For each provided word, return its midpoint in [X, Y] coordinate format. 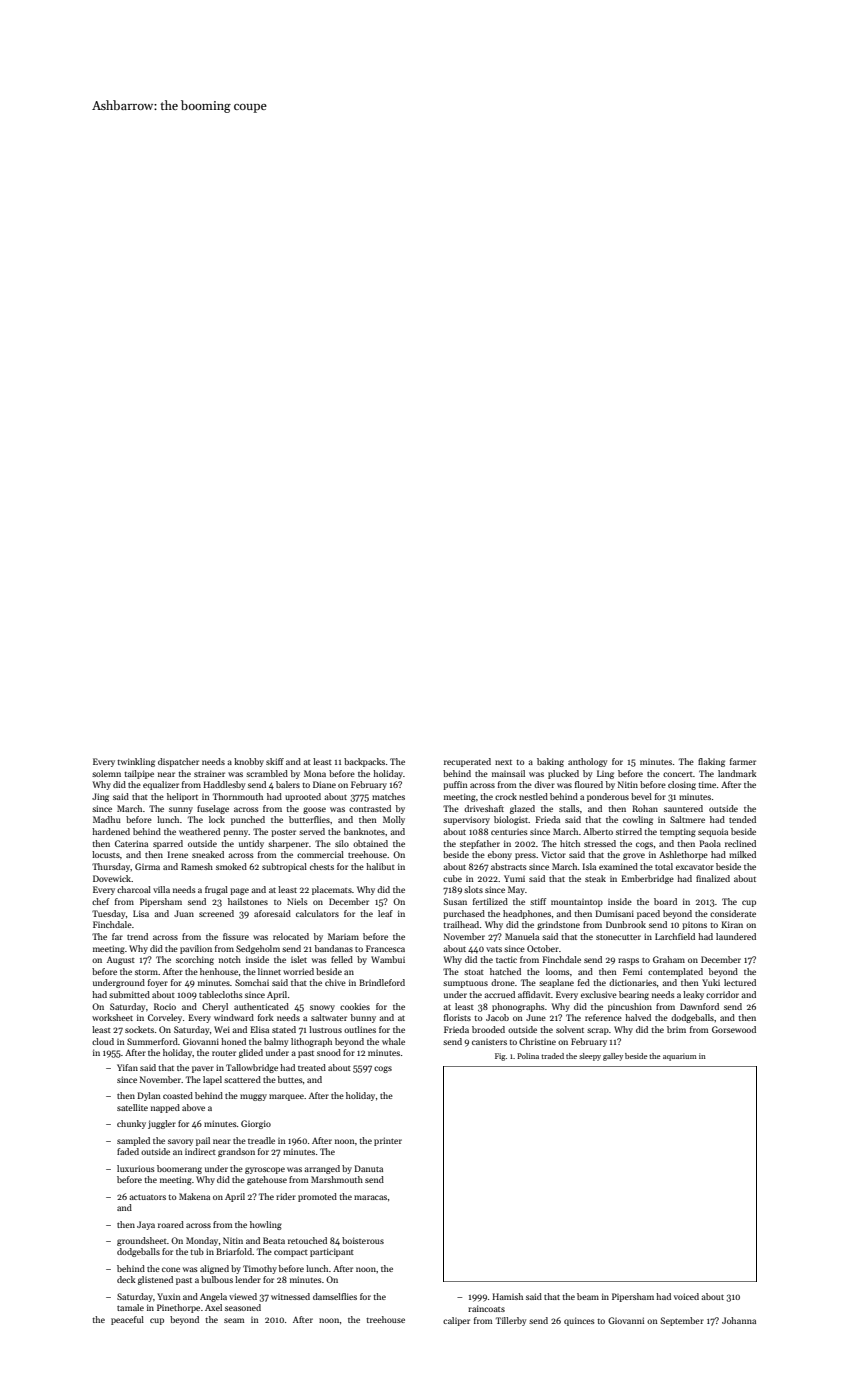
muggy [253, 1097]
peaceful [127, 1320]
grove [634, 856]
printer [388, 1141]
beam [588, 1296]
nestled [533, 796]
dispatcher [178, 762]
